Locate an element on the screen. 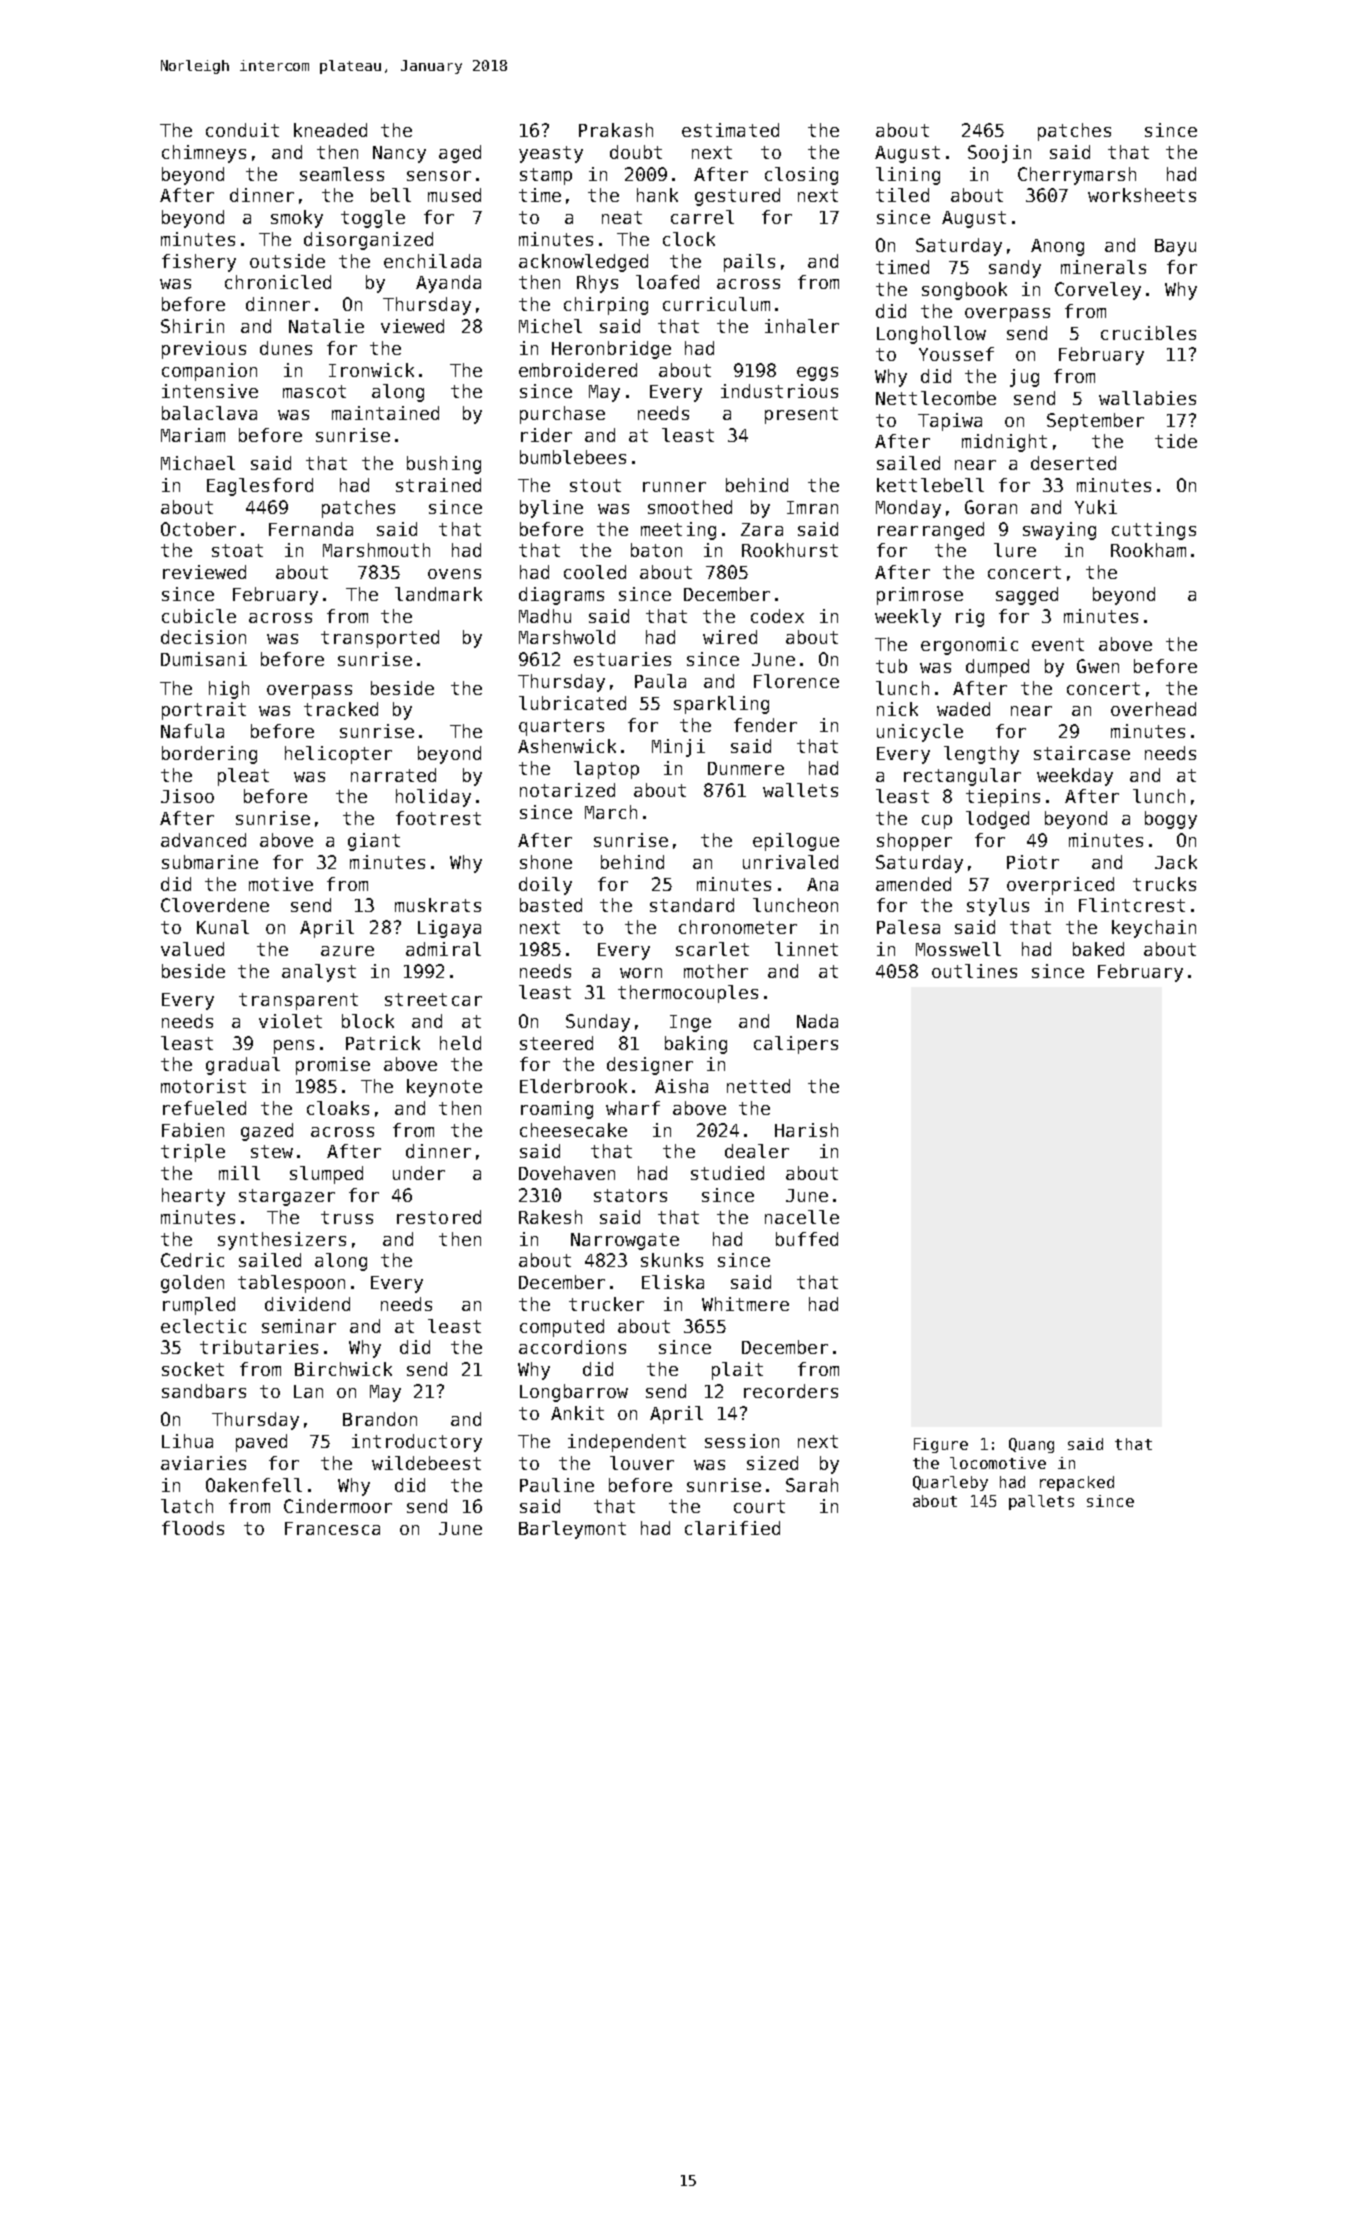  stylus is located at coordinates (998, 907).
